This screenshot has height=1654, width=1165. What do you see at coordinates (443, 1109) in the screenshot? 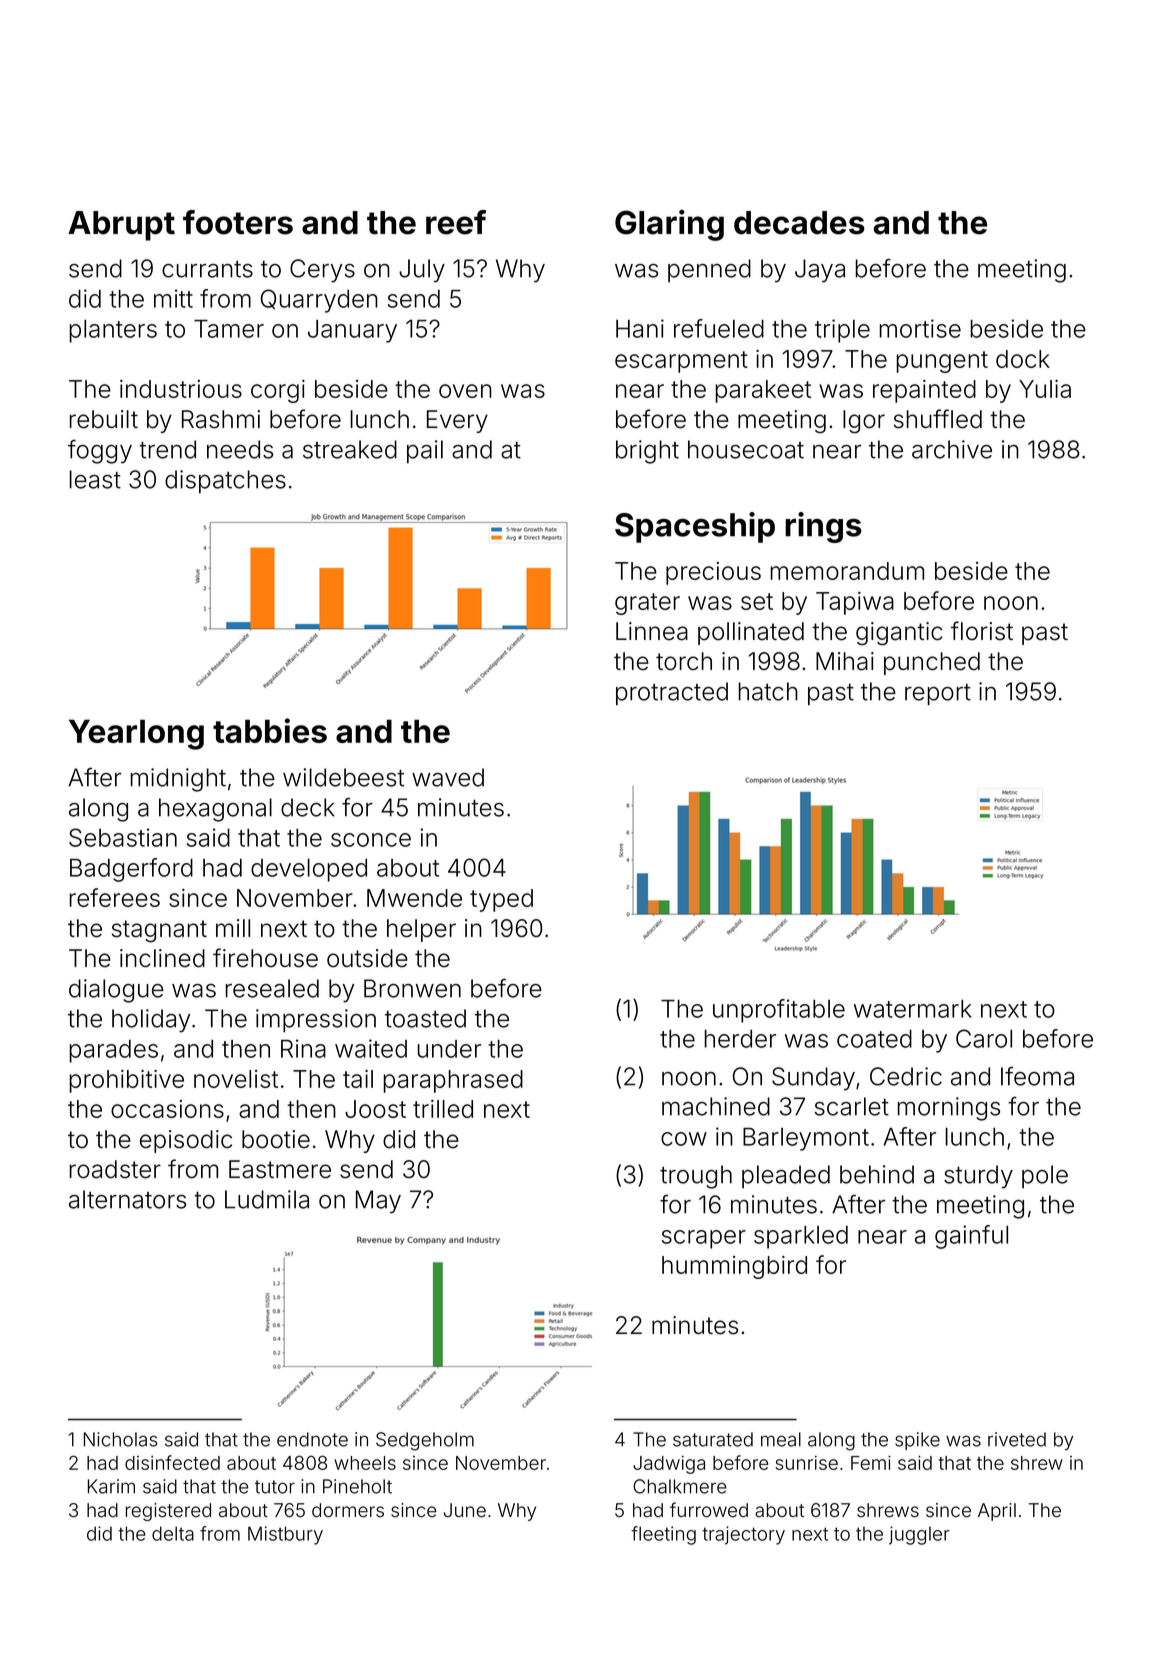
I see `trilled` at bounding box center [443, 1109].
